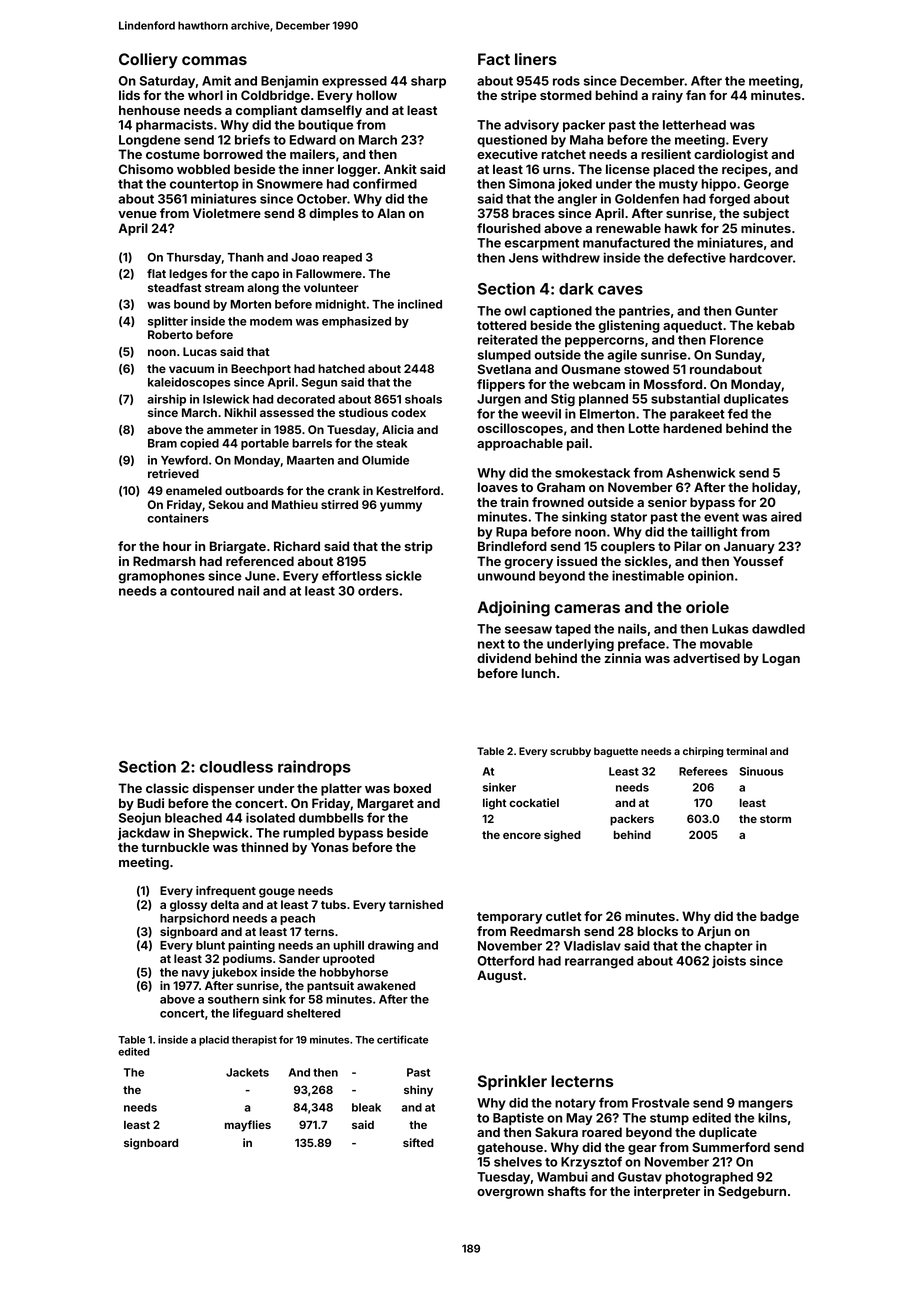 The image size is (924, 1308). I want to click on sifted, so click(418, 1142).
